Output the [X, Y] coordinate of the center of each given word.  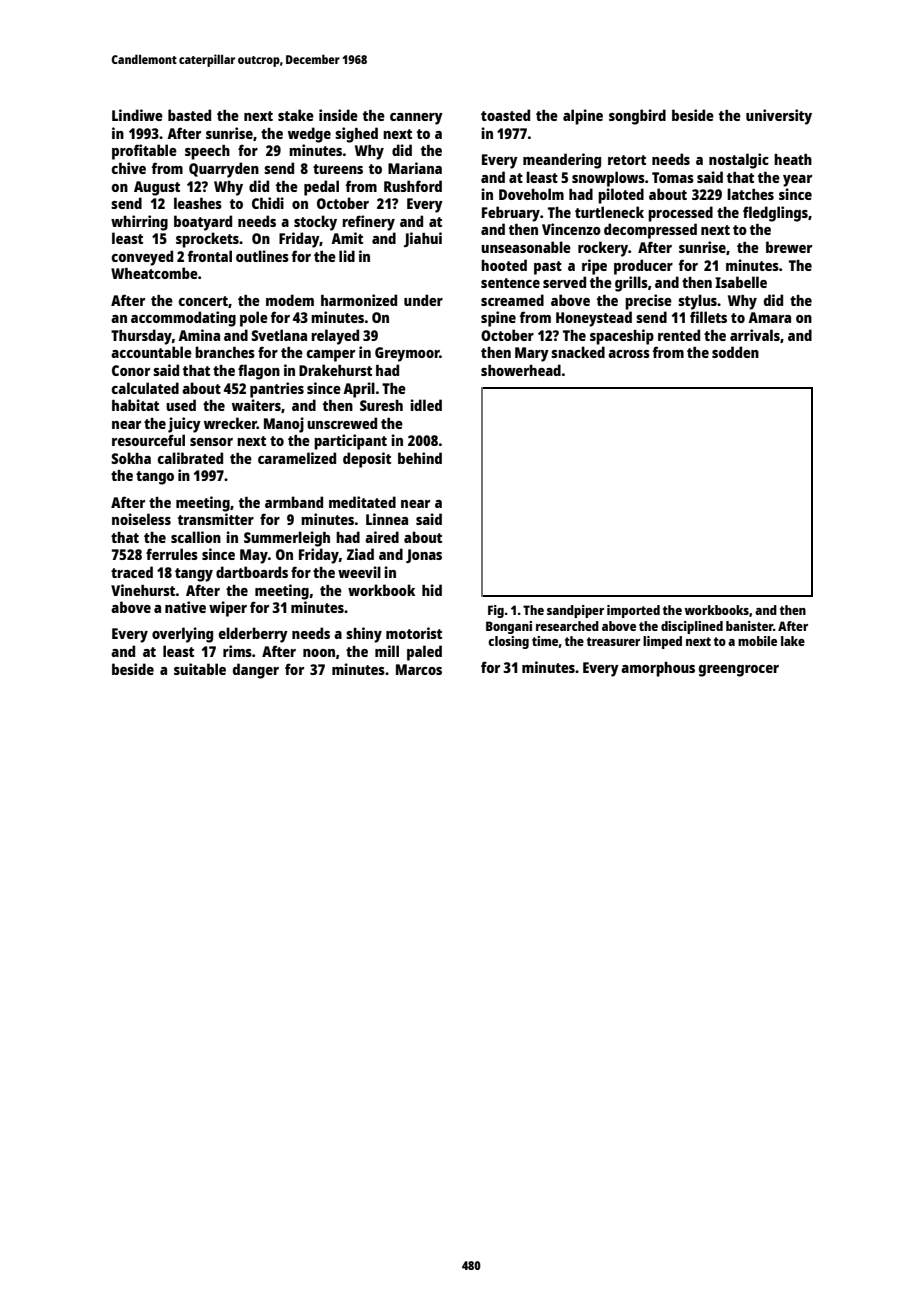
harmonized [359, 300]
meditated [362, 502]
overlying [182, 635]
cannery [416, 119]
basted [189, 115]
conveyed [142, 258]
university [779, 117]
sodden [735, 352]
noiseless [141, 519]
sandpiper [575, 611]
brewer [789, 247]
